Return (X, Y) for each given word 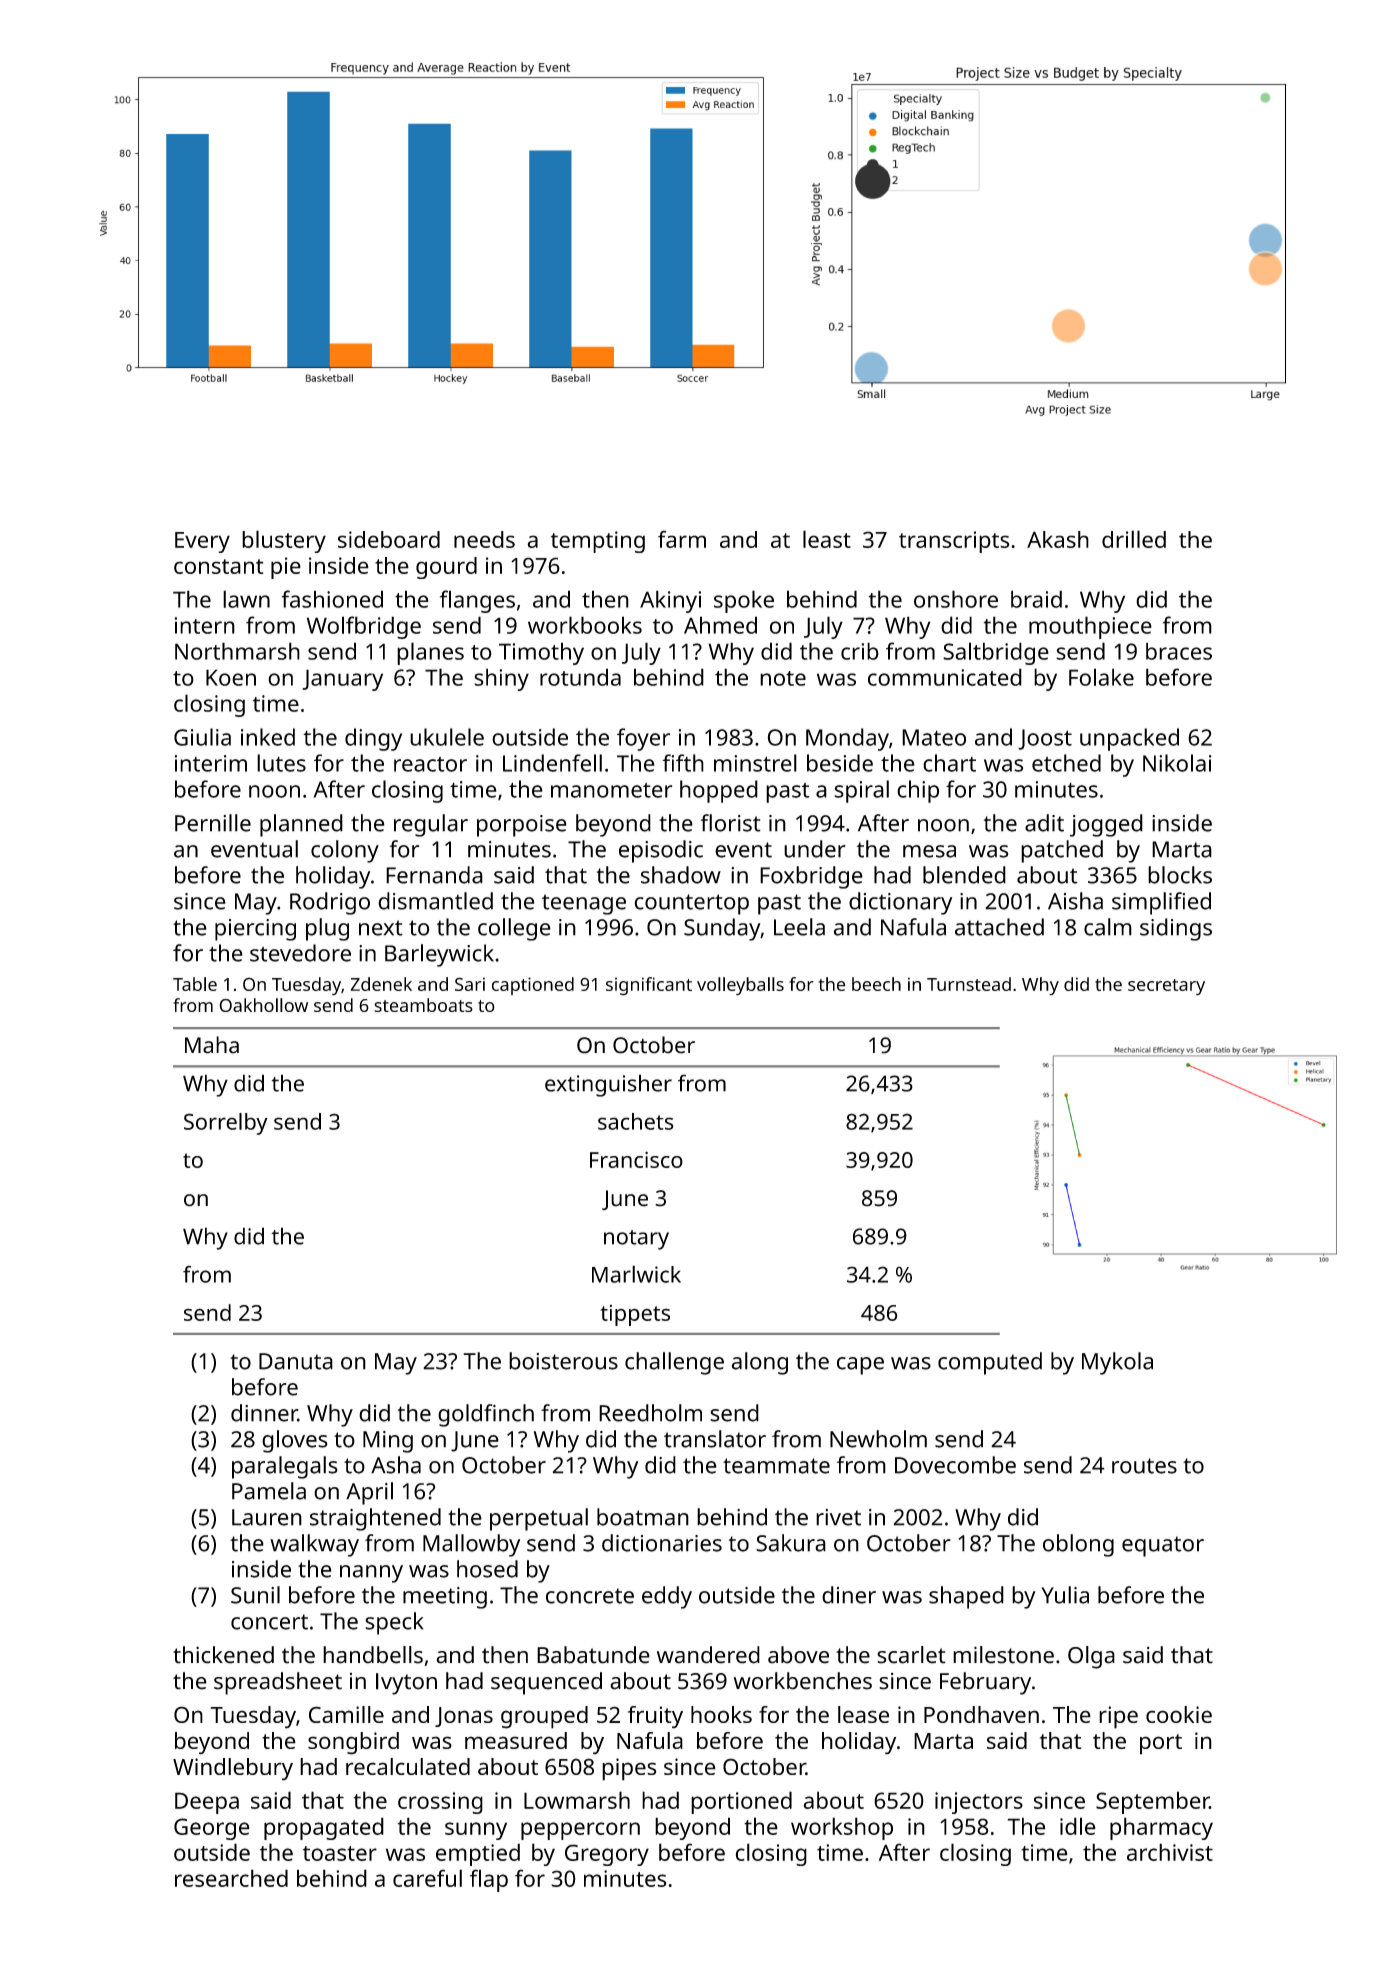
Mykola (1117, 1363)
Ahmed (720, 625)
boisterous (563, 1361)
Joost (1045, 739)
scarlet (911, 1655)
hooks (721, 1714)
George (212, 1829)
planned (301, 825)
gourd (446, 568)
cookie (1179, 1714)
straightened (375, 1519)
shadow (681, 875)
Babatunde (593, 1655)
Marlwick (636, 1274)
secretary (1166, 987)
